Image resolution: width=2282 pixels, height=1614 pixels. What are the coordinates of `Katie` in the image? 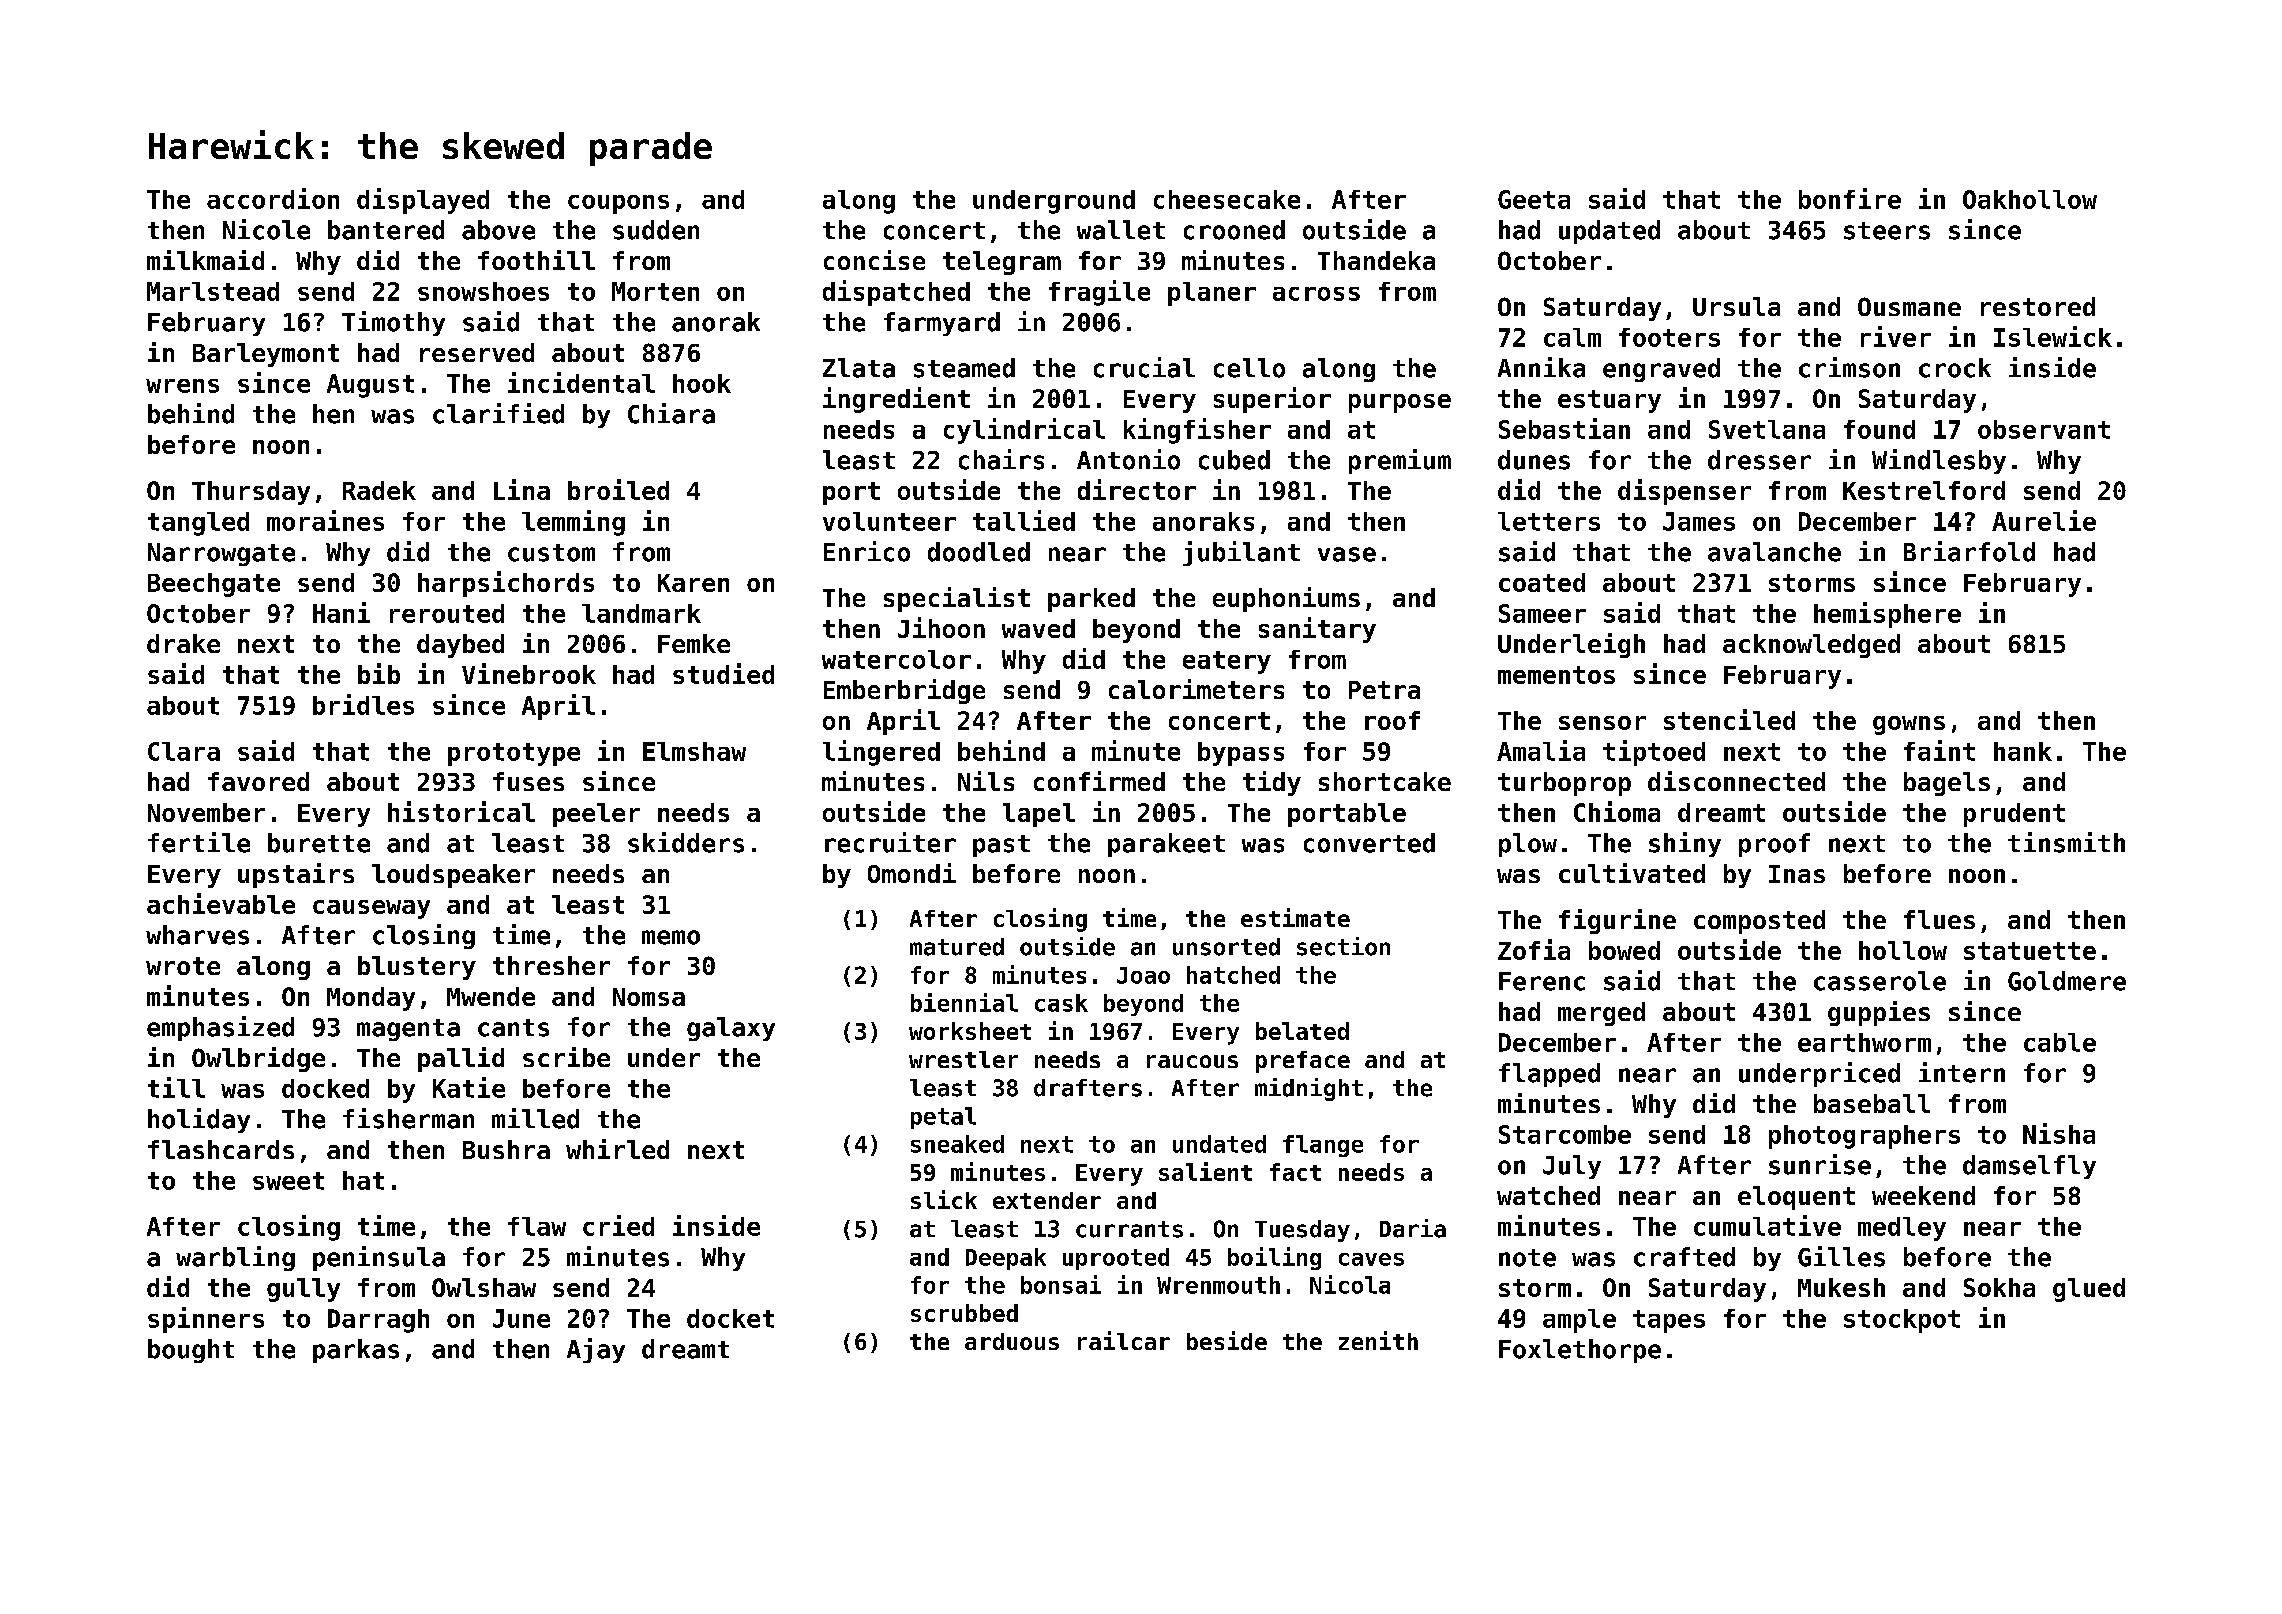 It's located at (469, 1087).
